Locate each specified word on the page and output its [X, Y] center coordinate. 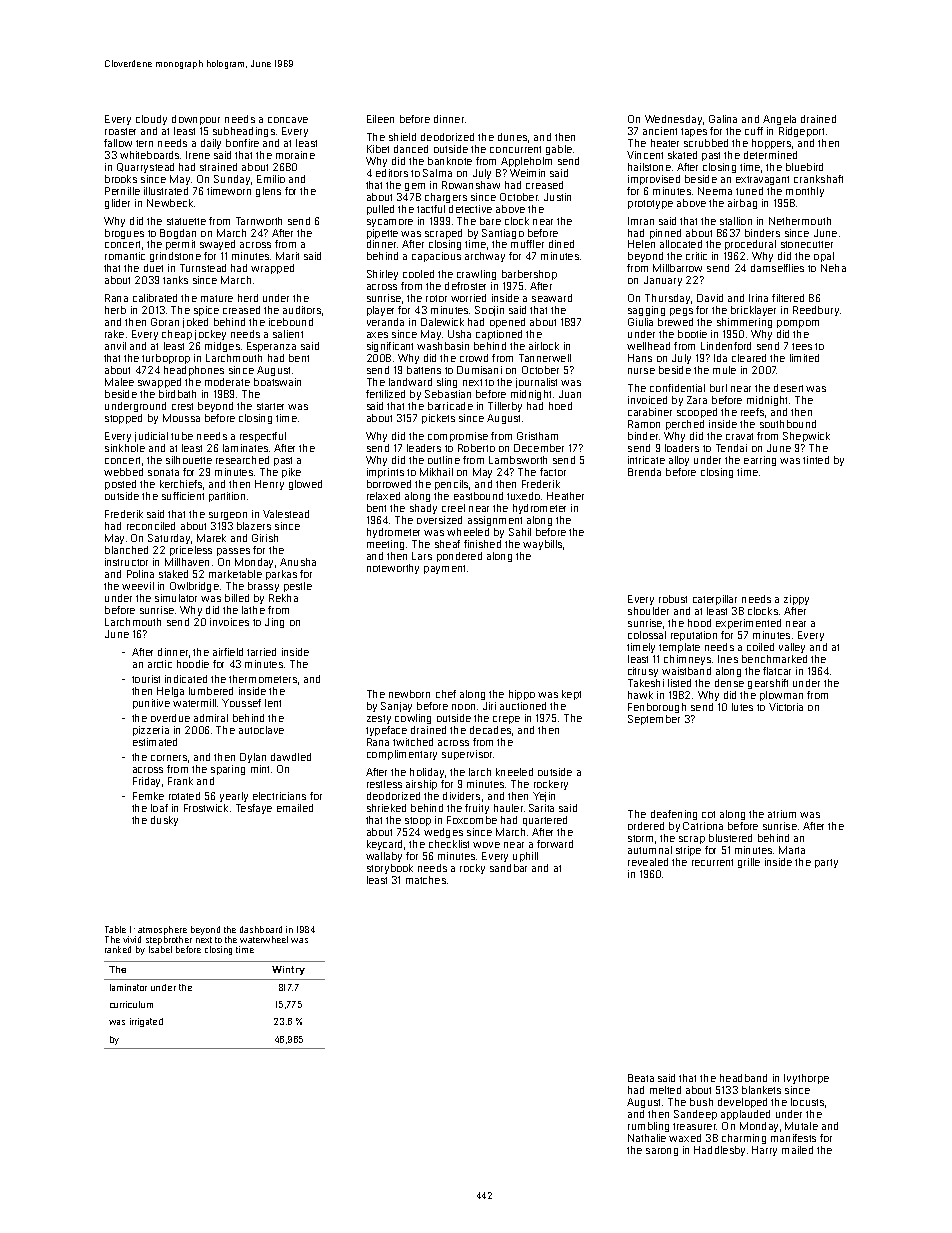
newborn [409, 694]
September [654, 720]
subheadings [244, 132]
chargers [446, 198]
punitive [151, 704]
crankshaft [818, 179]
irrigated [146, 1022]
